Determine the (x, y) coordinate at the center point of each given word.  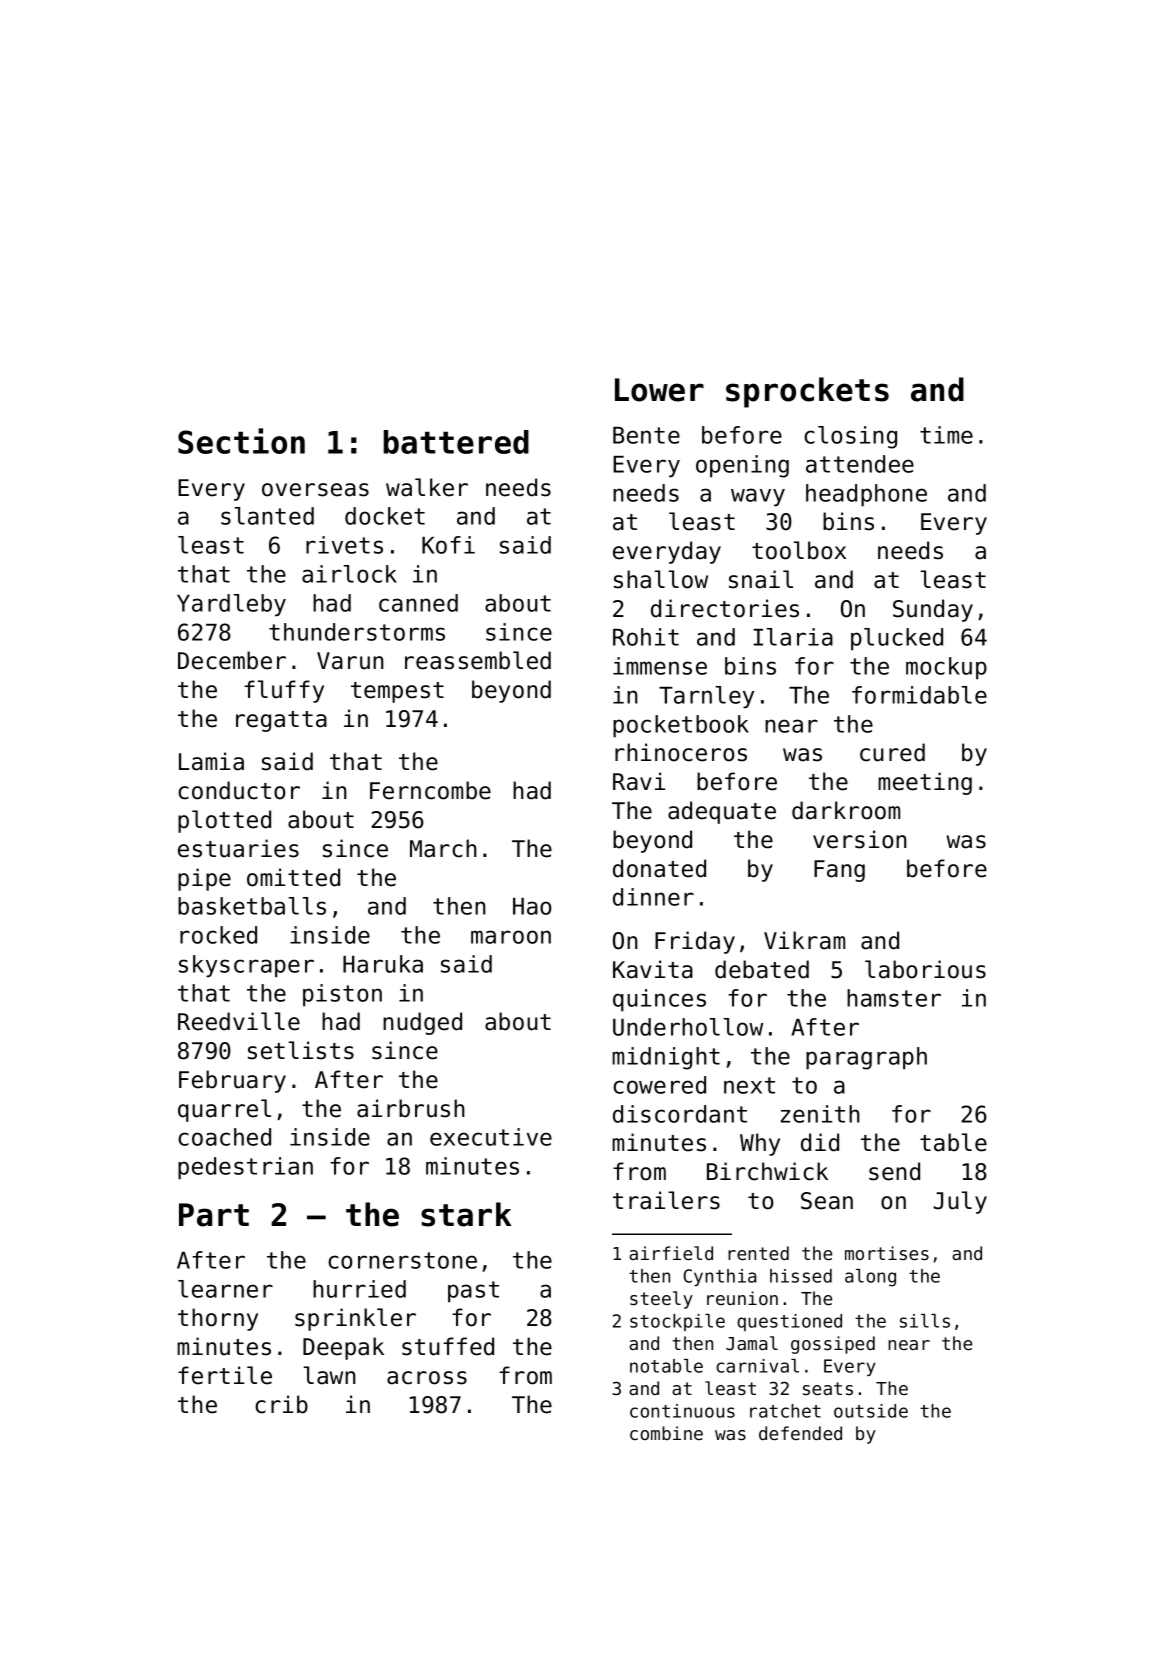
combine (666, 1433)
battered (456, 442)
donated (659, 868)
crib (281, 1404)
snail (761, 579)
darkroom (846, 810)
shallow (661, 579)
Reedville (239, 1021)
